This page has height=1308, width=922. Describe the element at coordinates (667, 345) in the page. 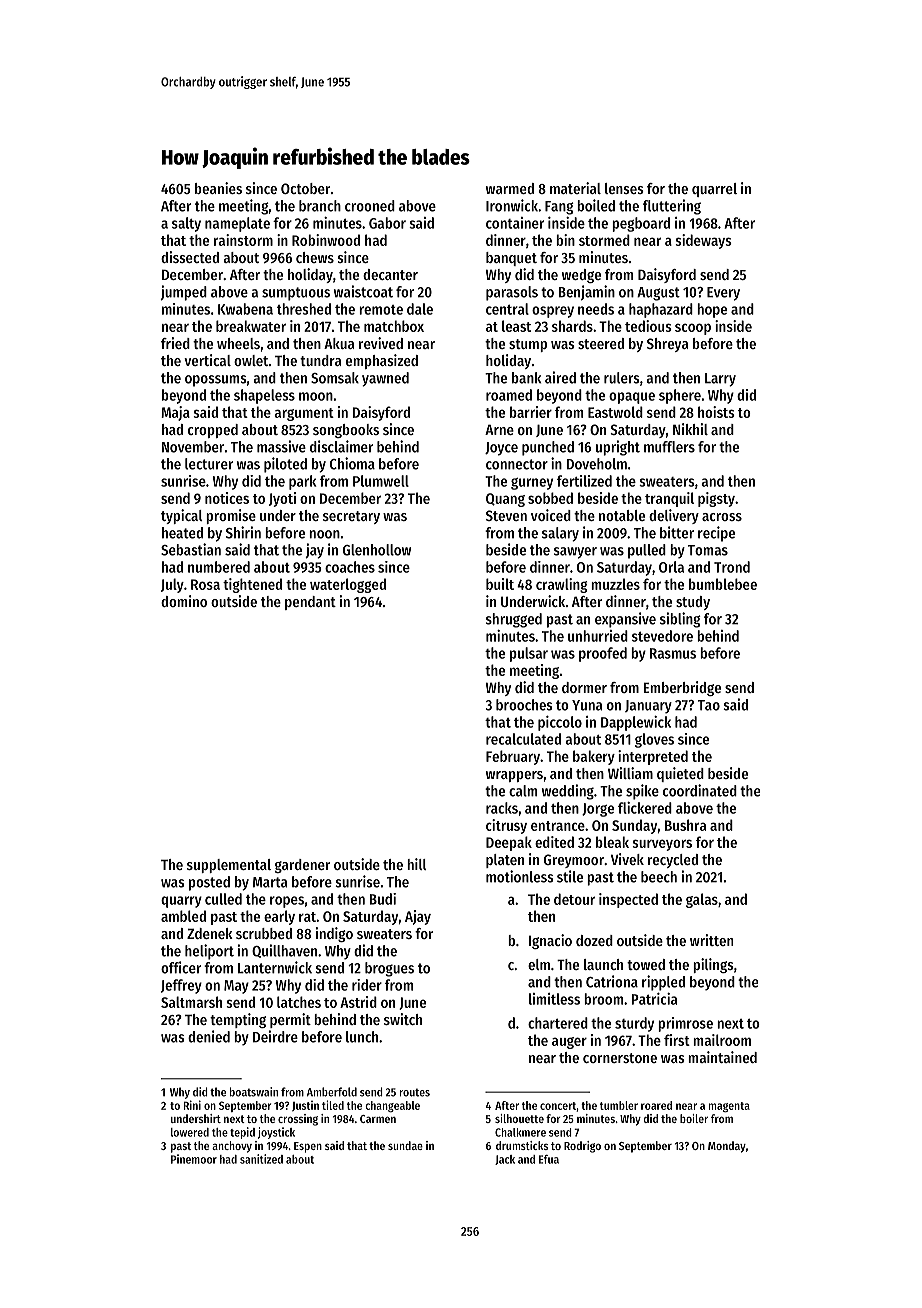

I see `Shreya` at that location.
